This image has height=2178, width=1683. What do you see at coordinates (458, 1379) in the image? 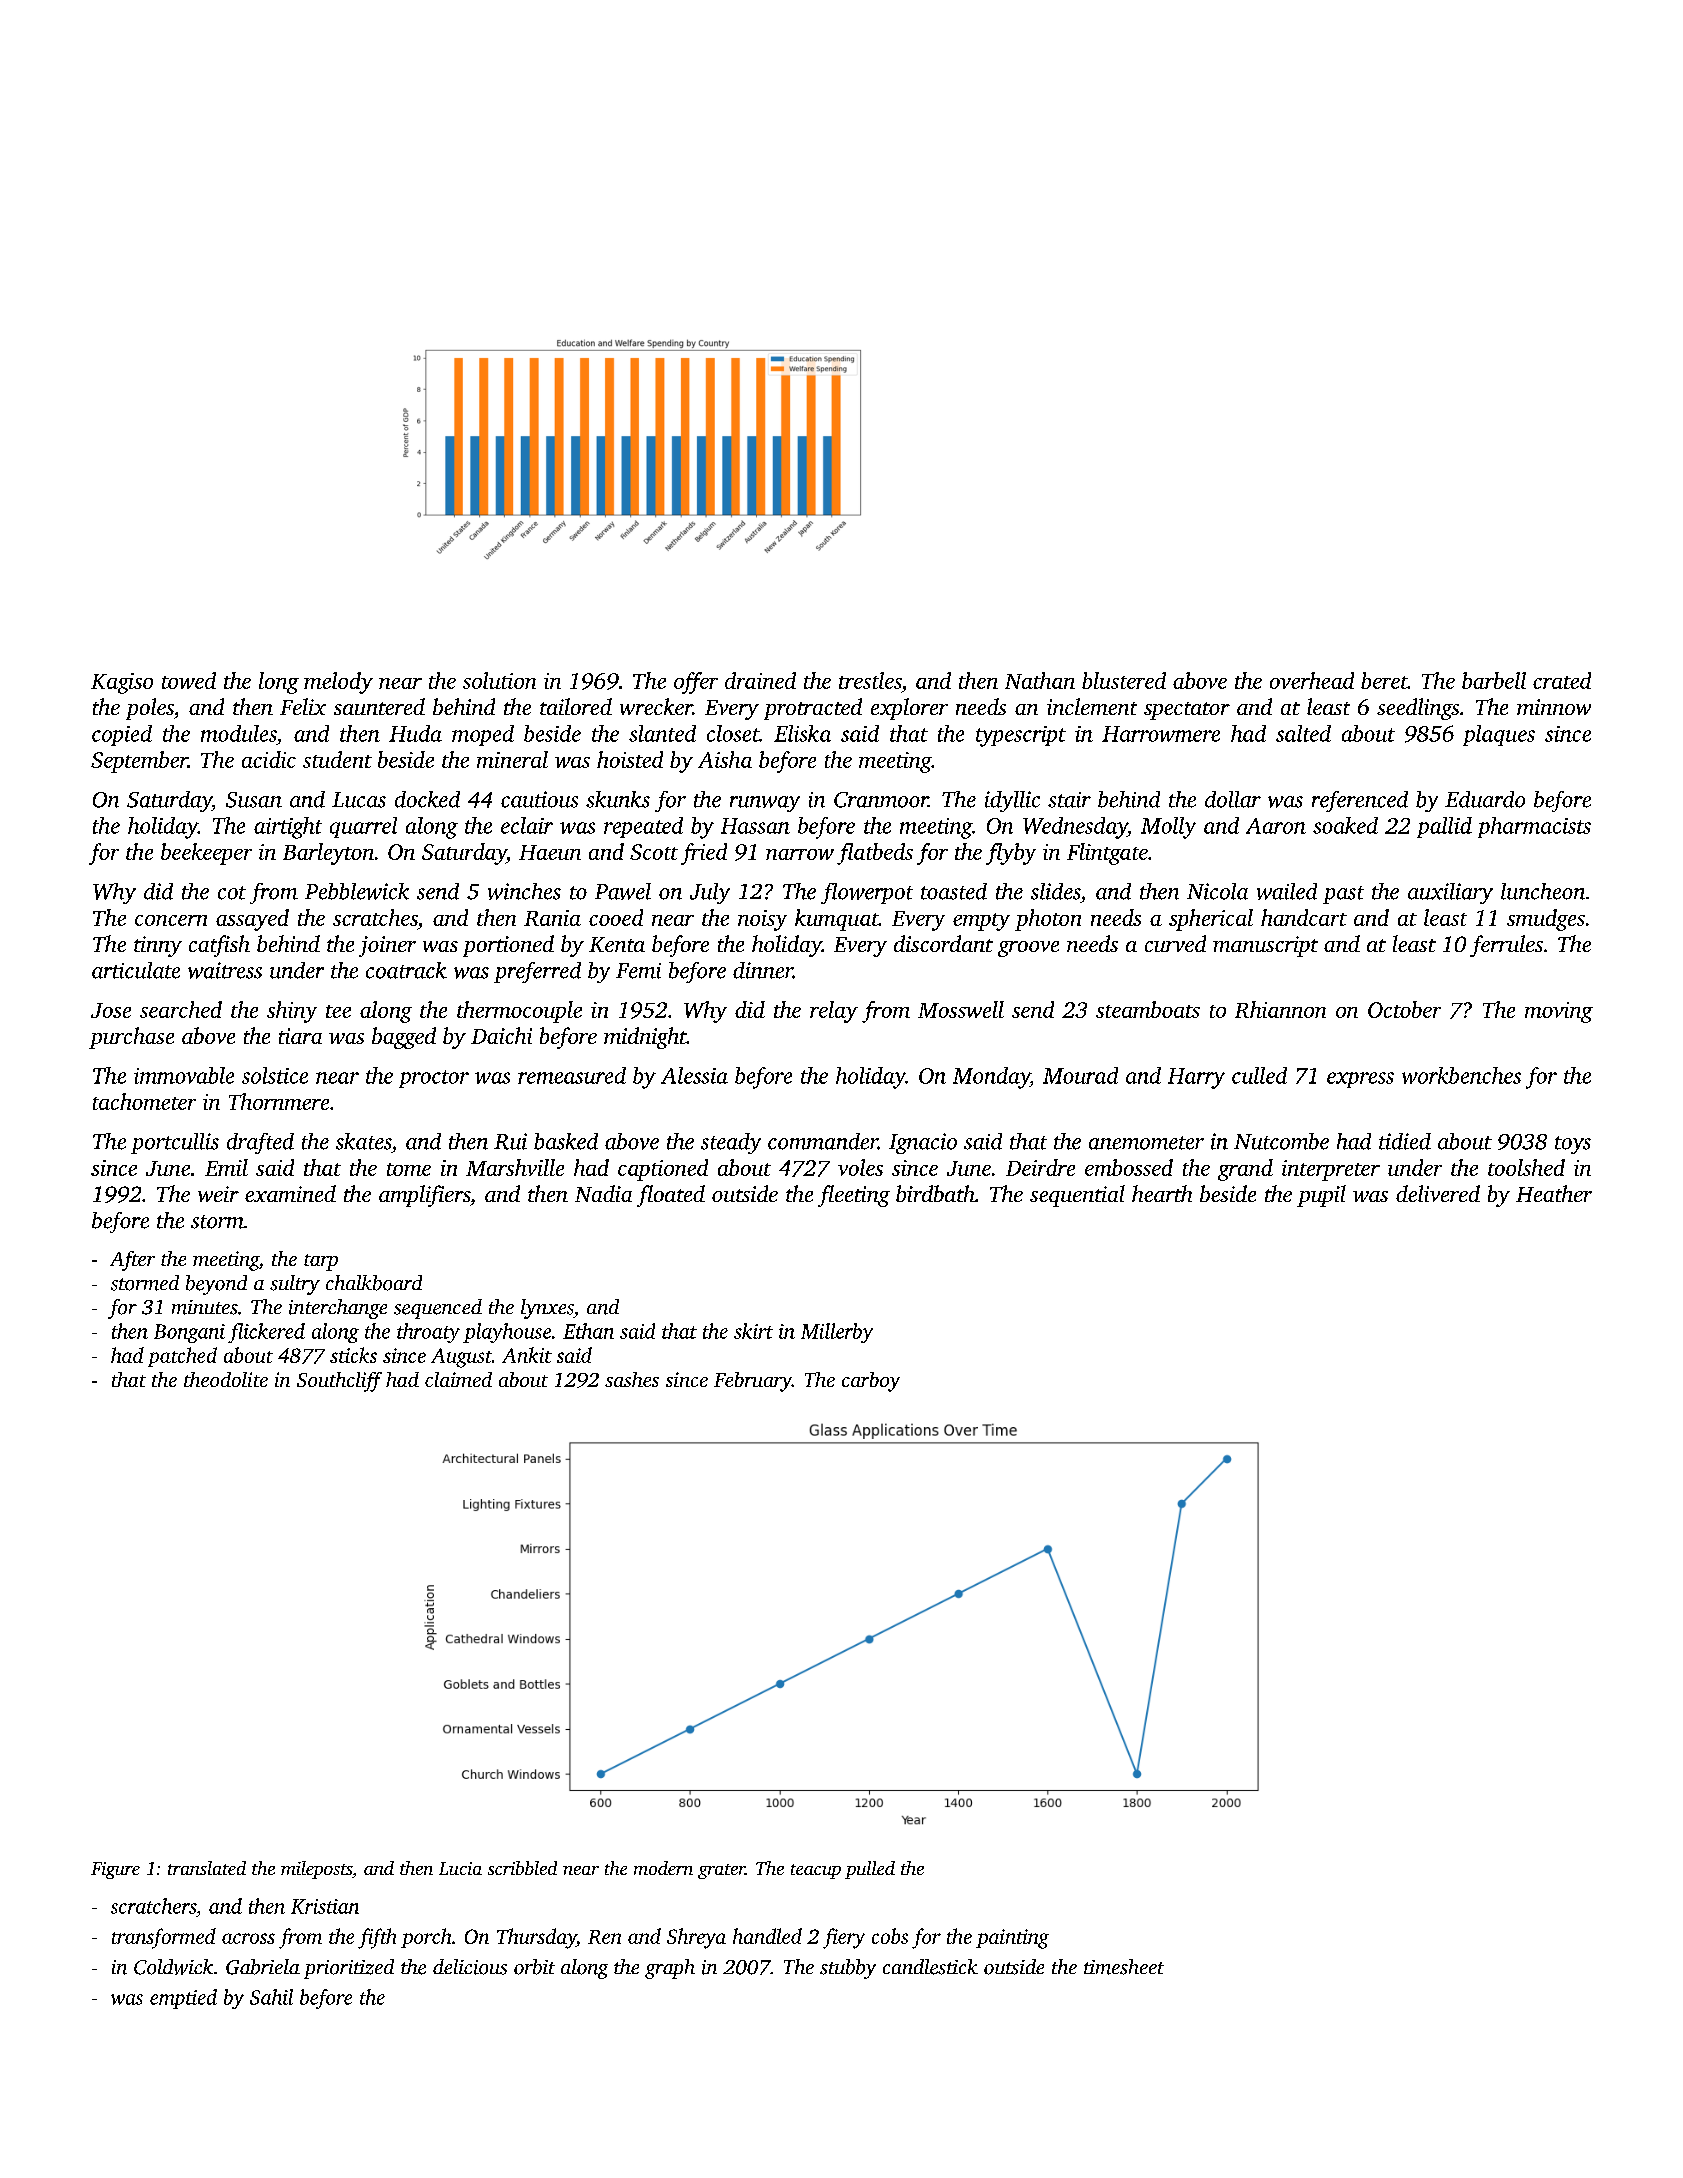
I see `claimed` at bounding box center [458, 1379].
